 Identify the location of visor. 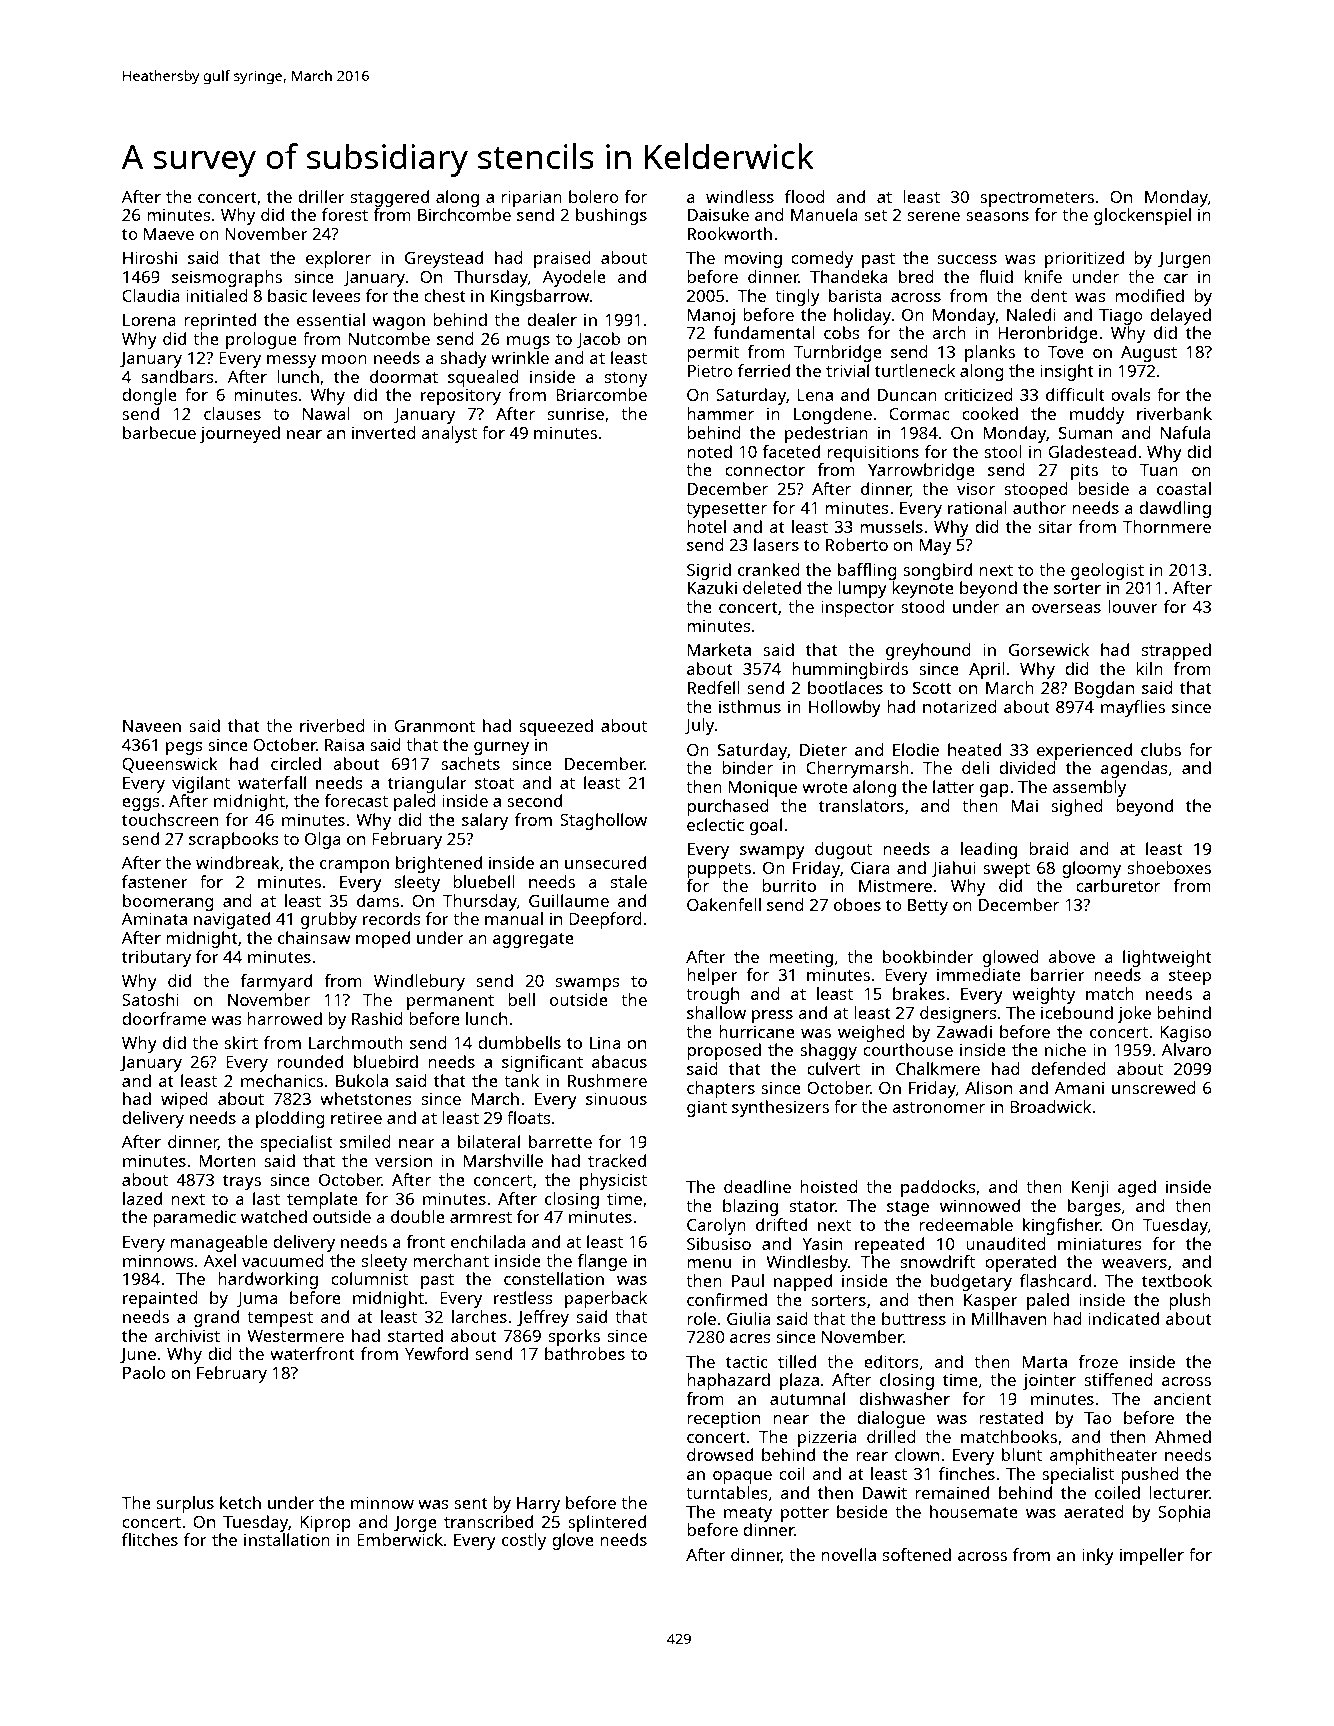
(976, 488).
